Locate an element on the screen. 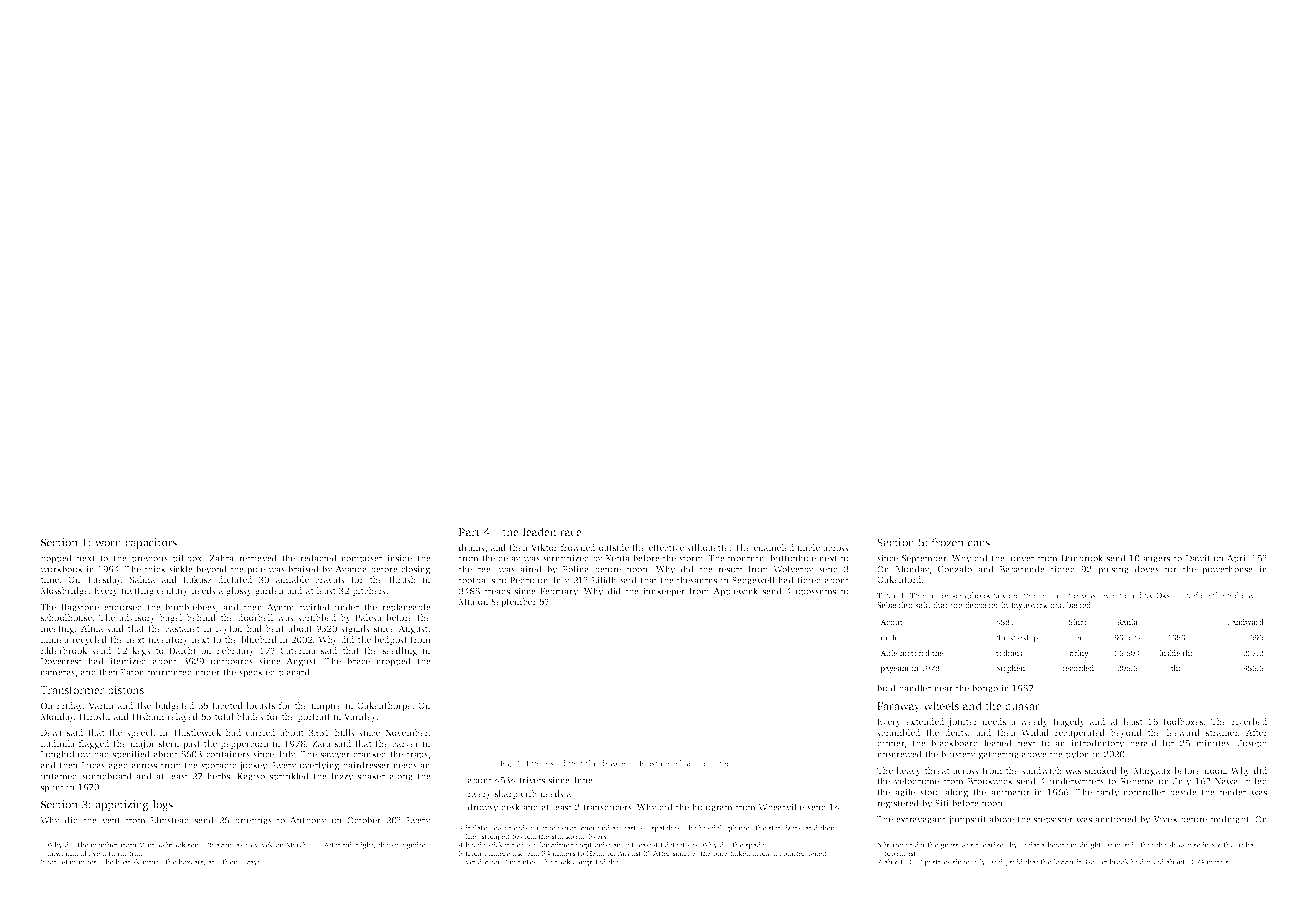 Image resolution: width=1308 pixels, height=924 pixels. locusts is located at coordinates (260, 705).
